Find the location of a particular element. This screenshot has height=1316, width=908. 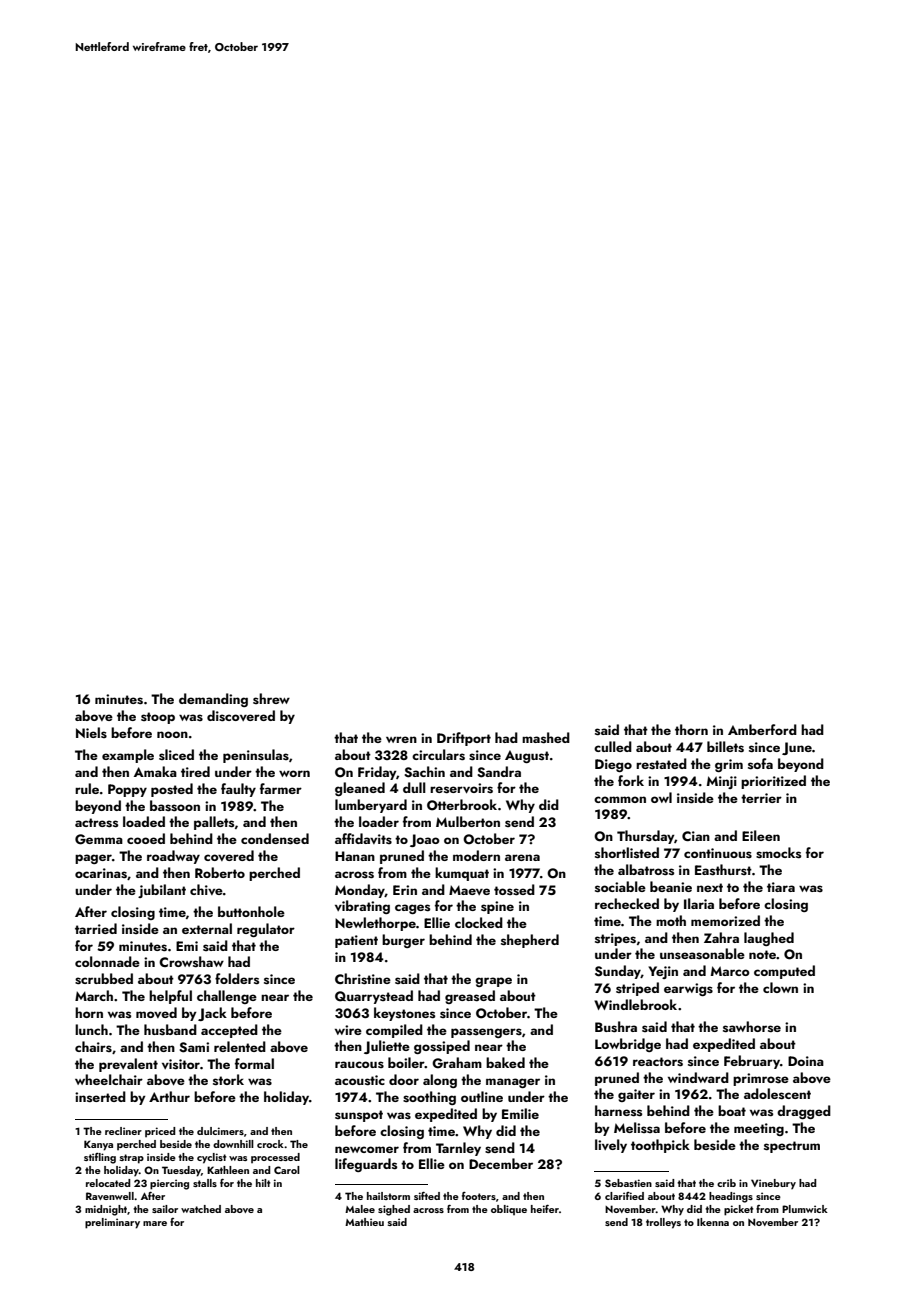

scrubbed is located at coordinates (104, 979).
